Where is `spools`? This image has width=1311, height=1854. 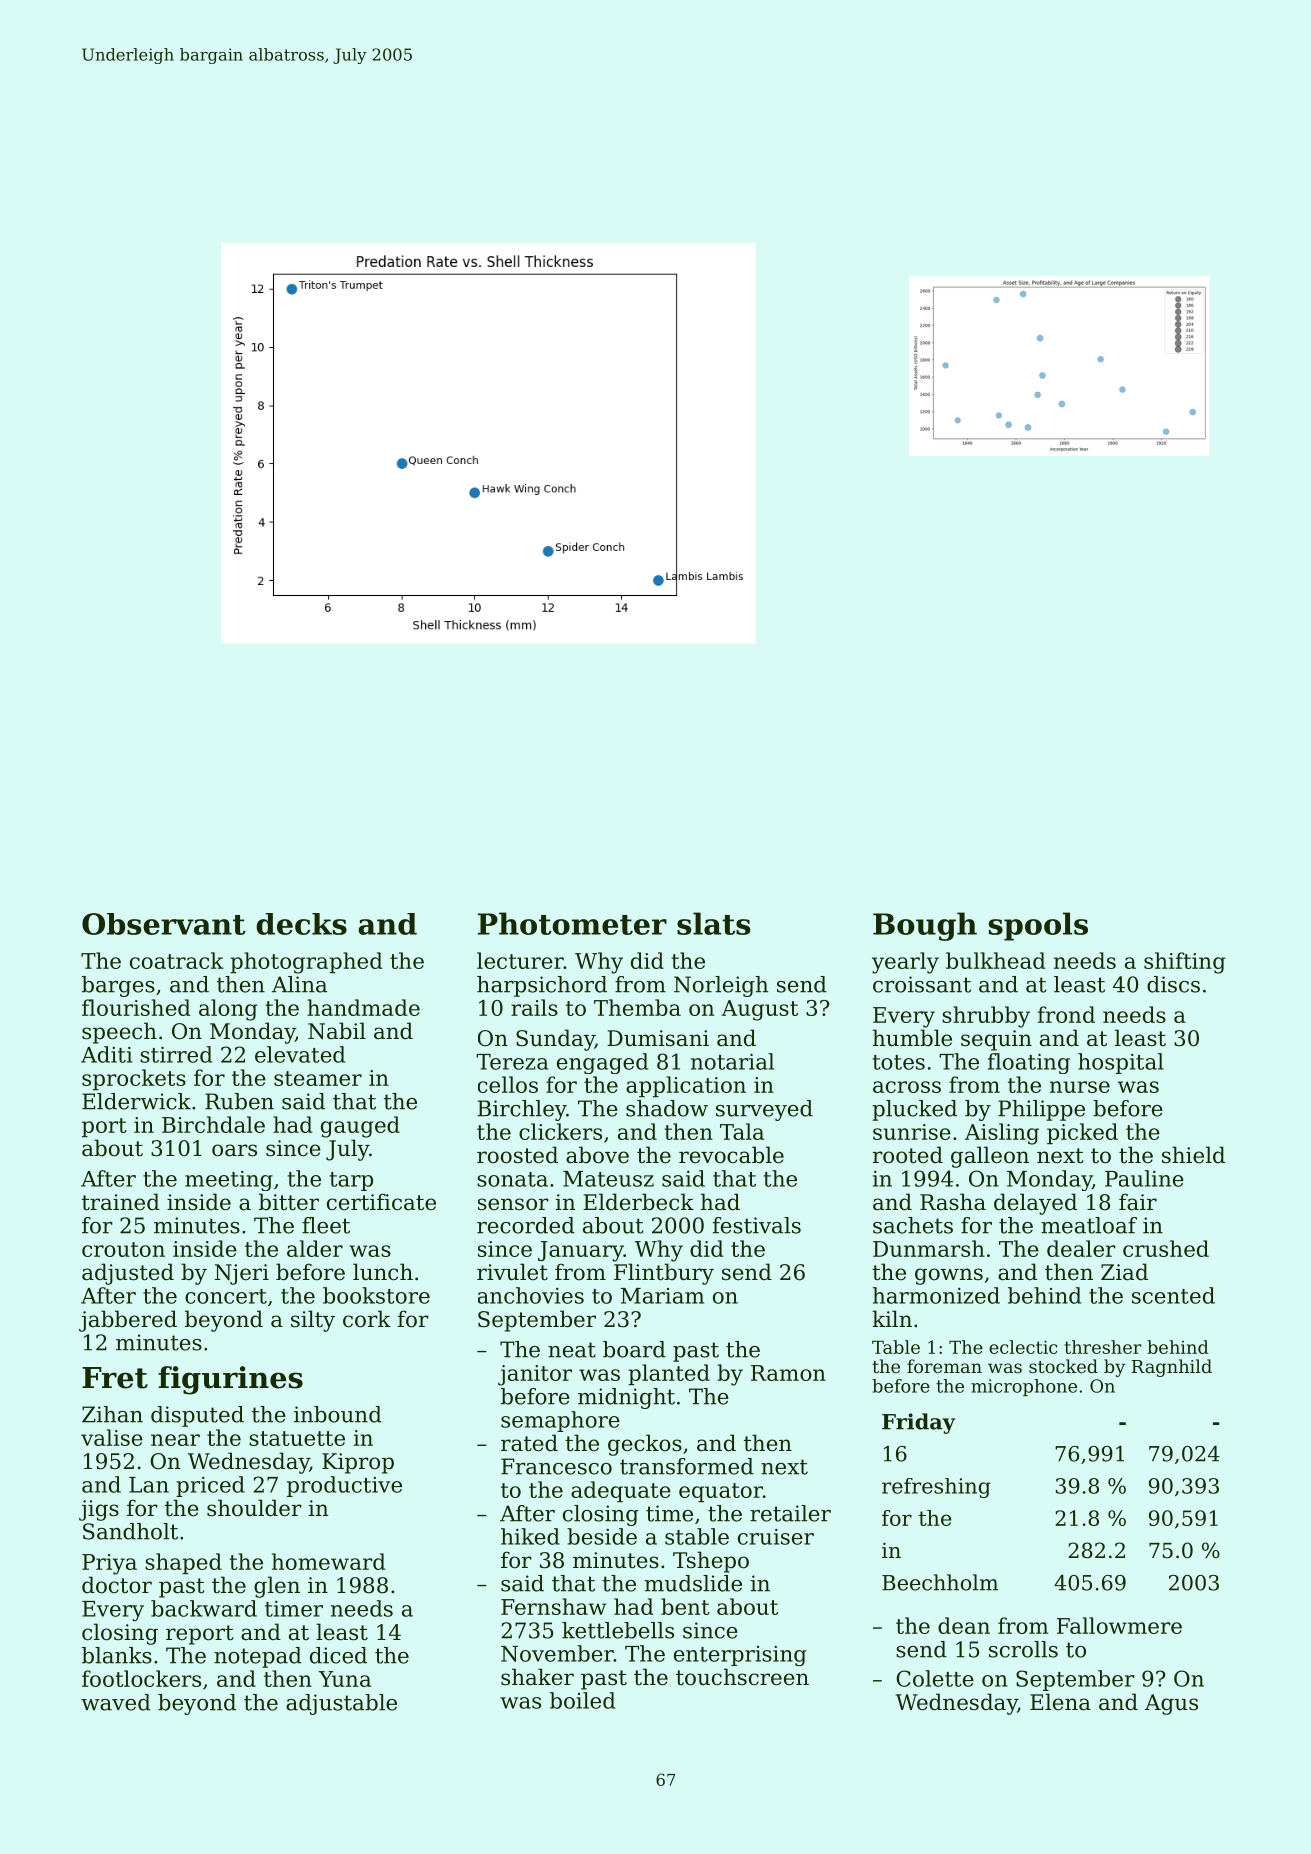 spools is located at coordinates (1038, 926).
